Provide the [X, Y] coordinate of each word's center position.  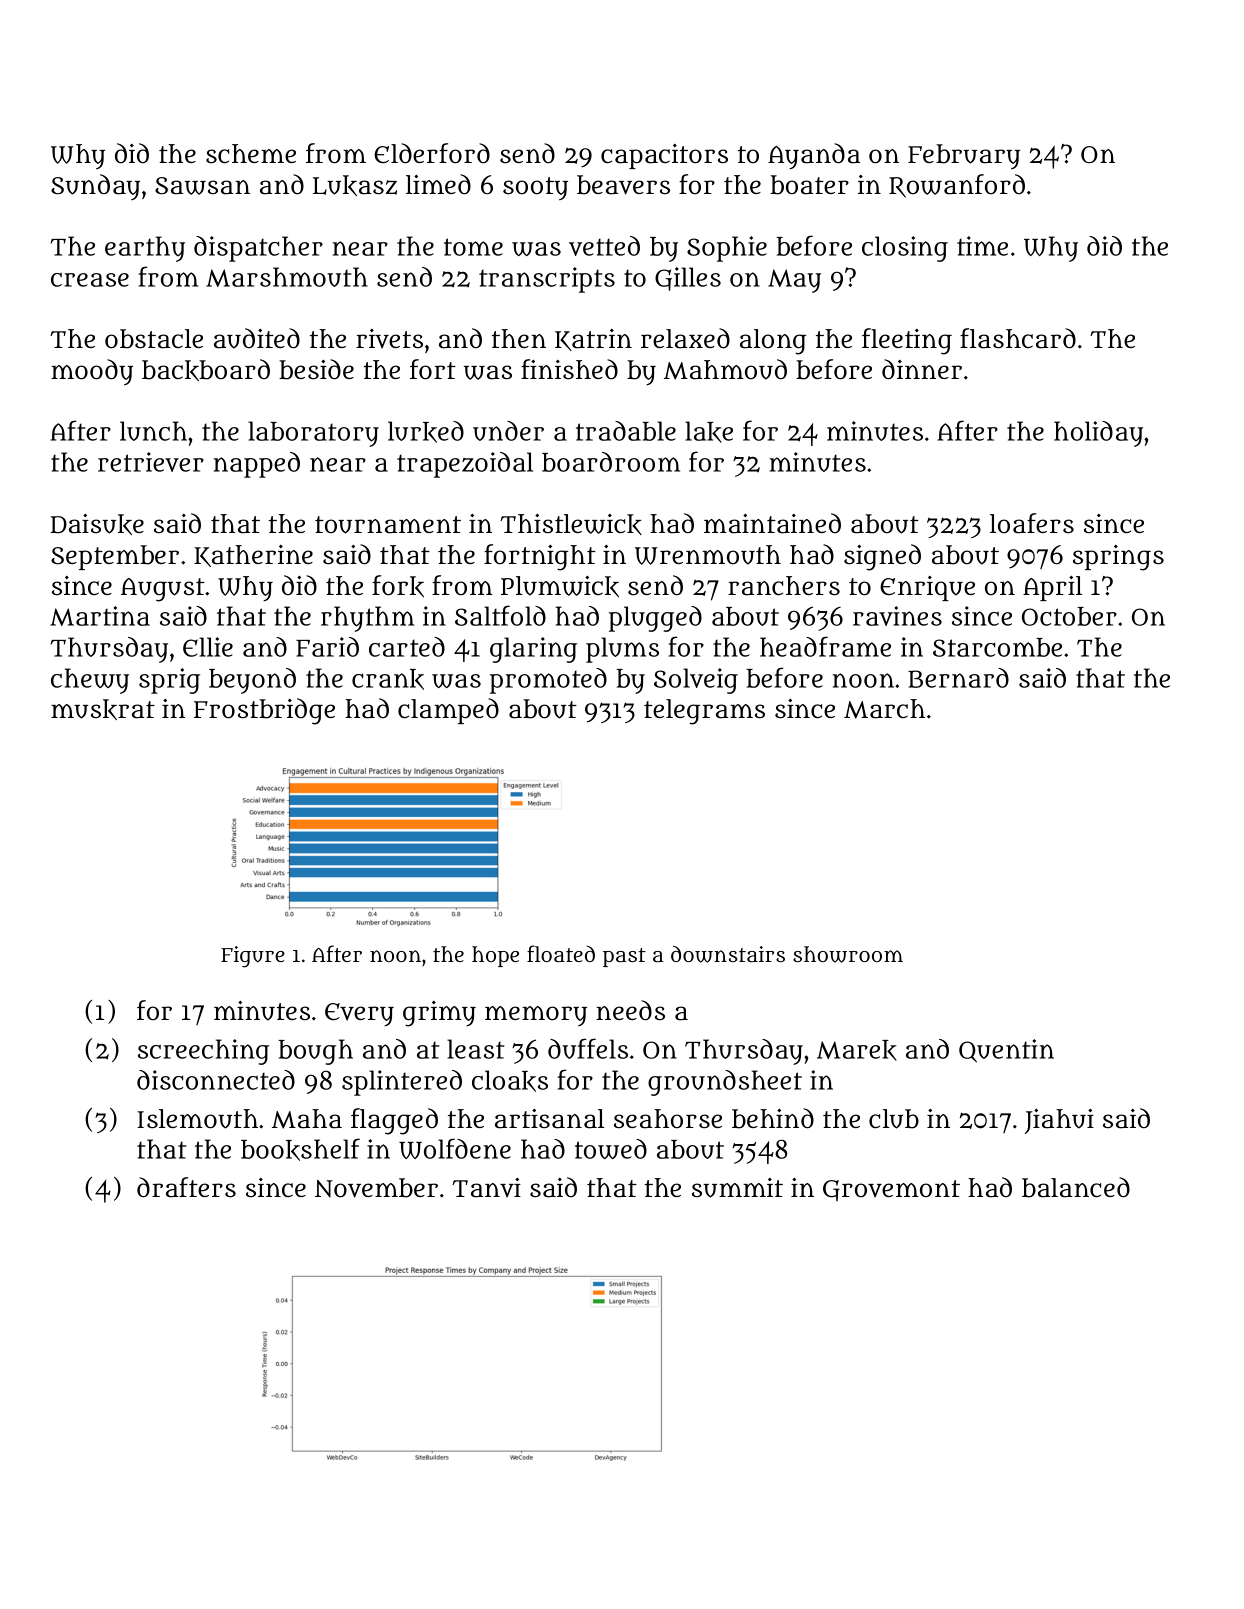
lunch [153, 431]
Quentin [1006, 1051]
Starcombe [997, 647]
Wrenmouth [708, 555]
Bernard [958, 678]
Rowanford [957, 186]
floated [561, 953]
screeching [203, 1052]
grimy [439, 1014]
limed [438, 184]
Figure [253, 957]
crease [90, 280]
